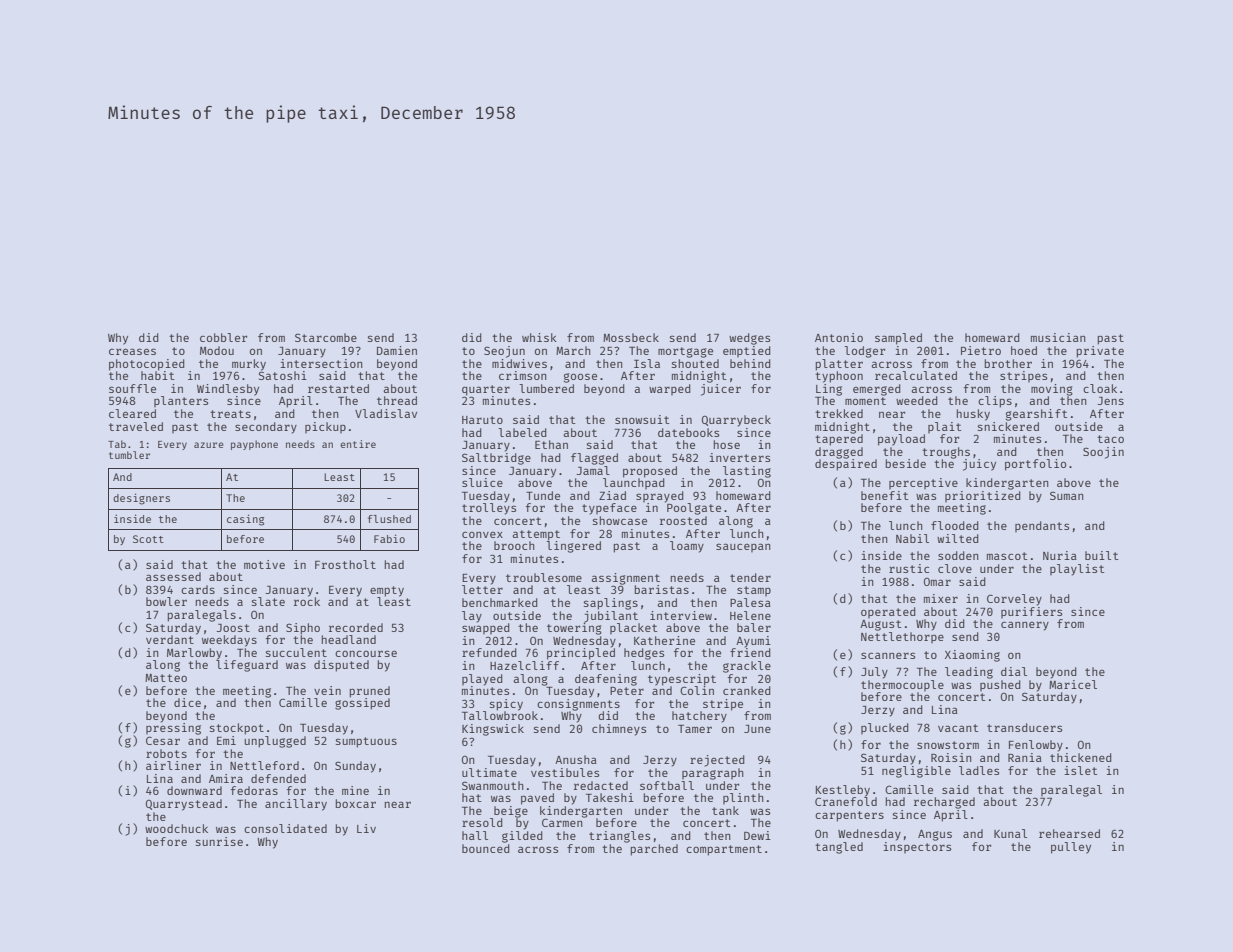 The width and height of the image is (1233, 952). I want to click on musician, so click(1058, 337).
